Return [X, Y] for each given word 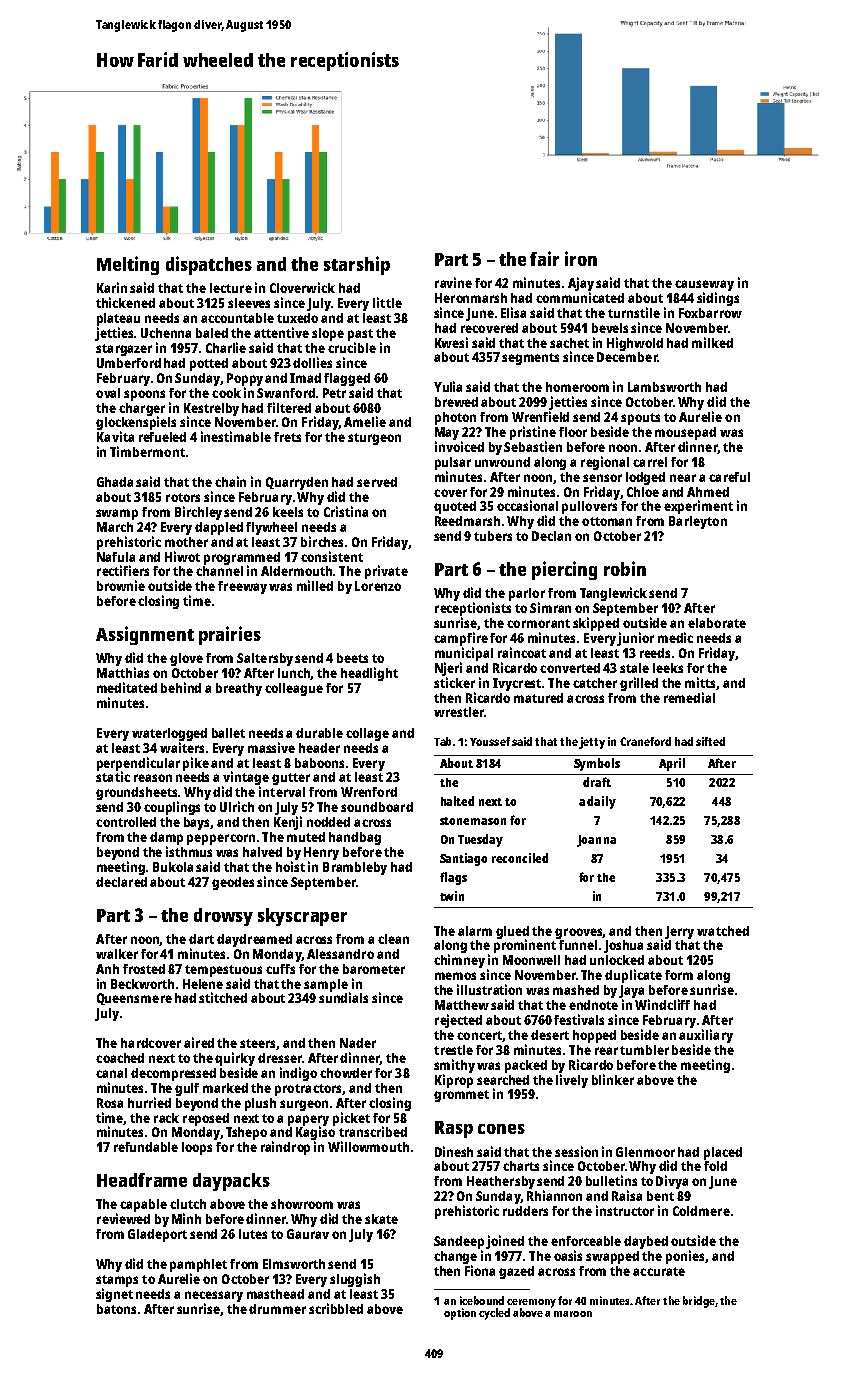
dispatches [209, 265]
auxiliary [706, 1036]
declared [121, 882]
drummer [277, 1309]
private [386, 572]
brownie [121, 585]
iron [581, 258]
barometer [374, 969]
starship [357, 265]
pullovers [589, 507]
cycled [494, 1314]
